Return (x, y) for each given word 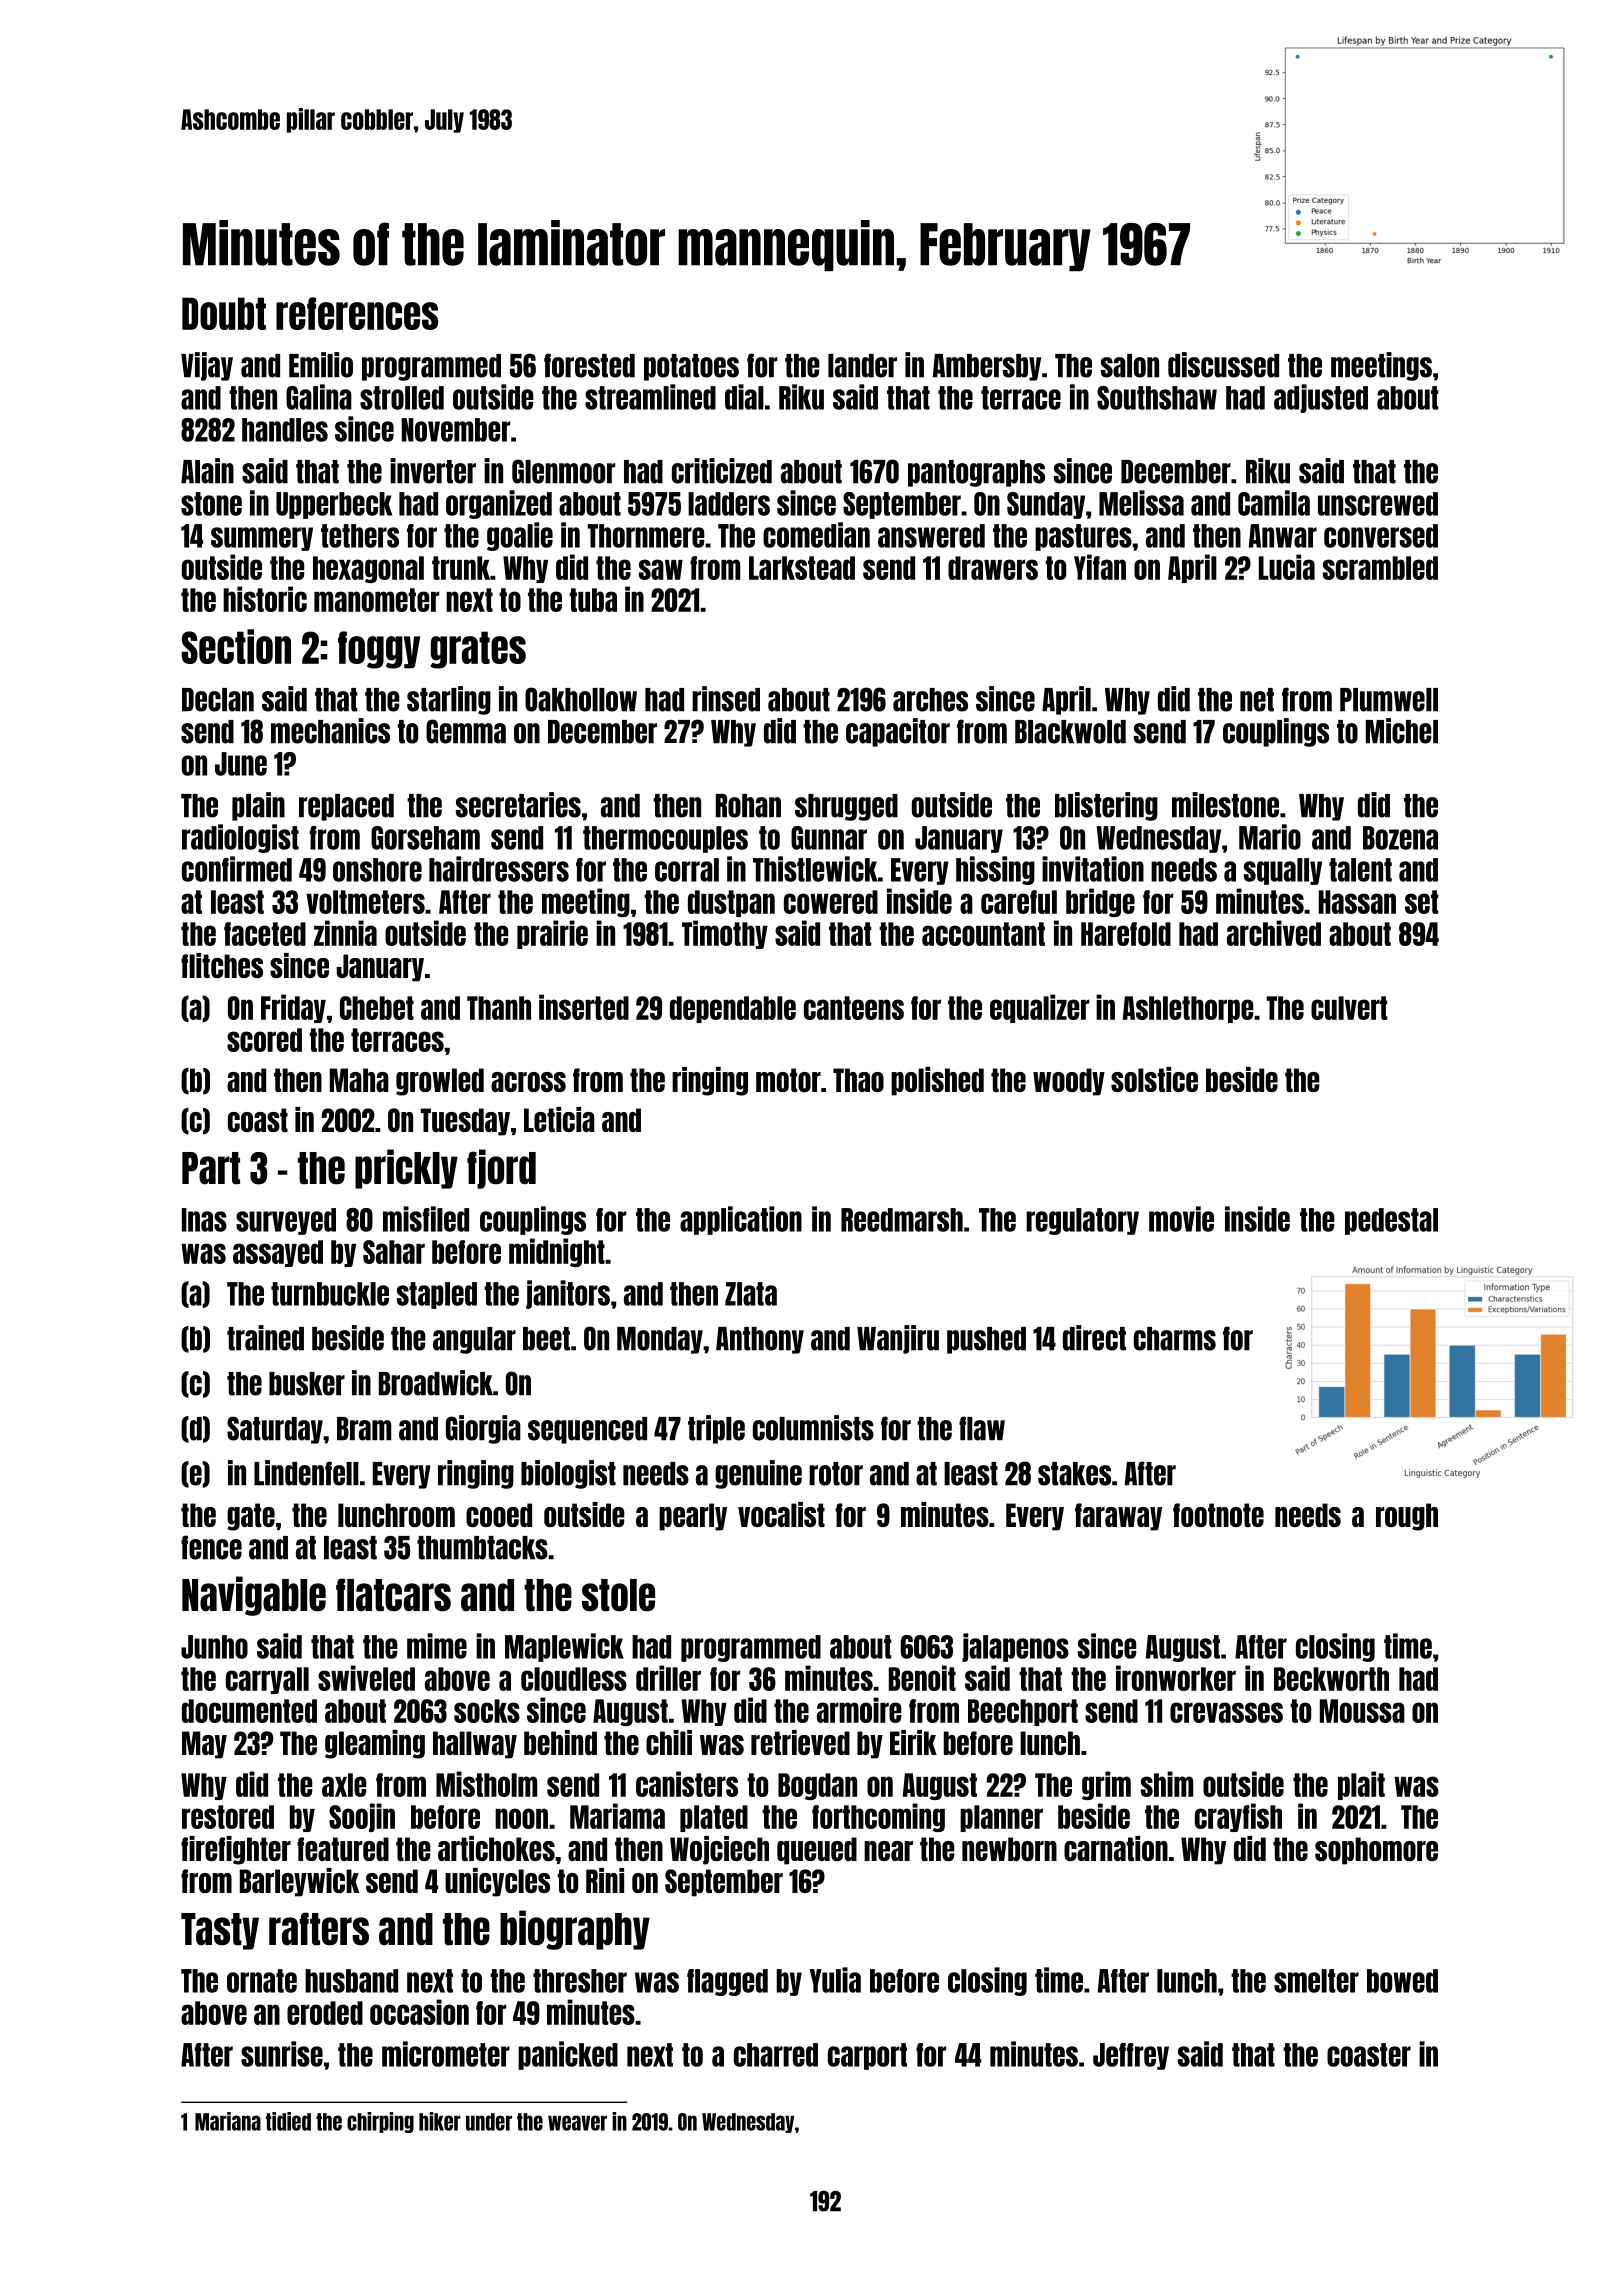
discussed (1223, 365)
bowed (1402, 1981)
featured (343, 1849)
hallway (475, 1745)
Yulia (835, 1980)
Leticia (559, 1119)
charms (1175, 1339)
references (357, 313)
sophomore (1376, 1851)
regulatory (1082, 1221)
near (888, 1851)
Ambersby (986, 367)
